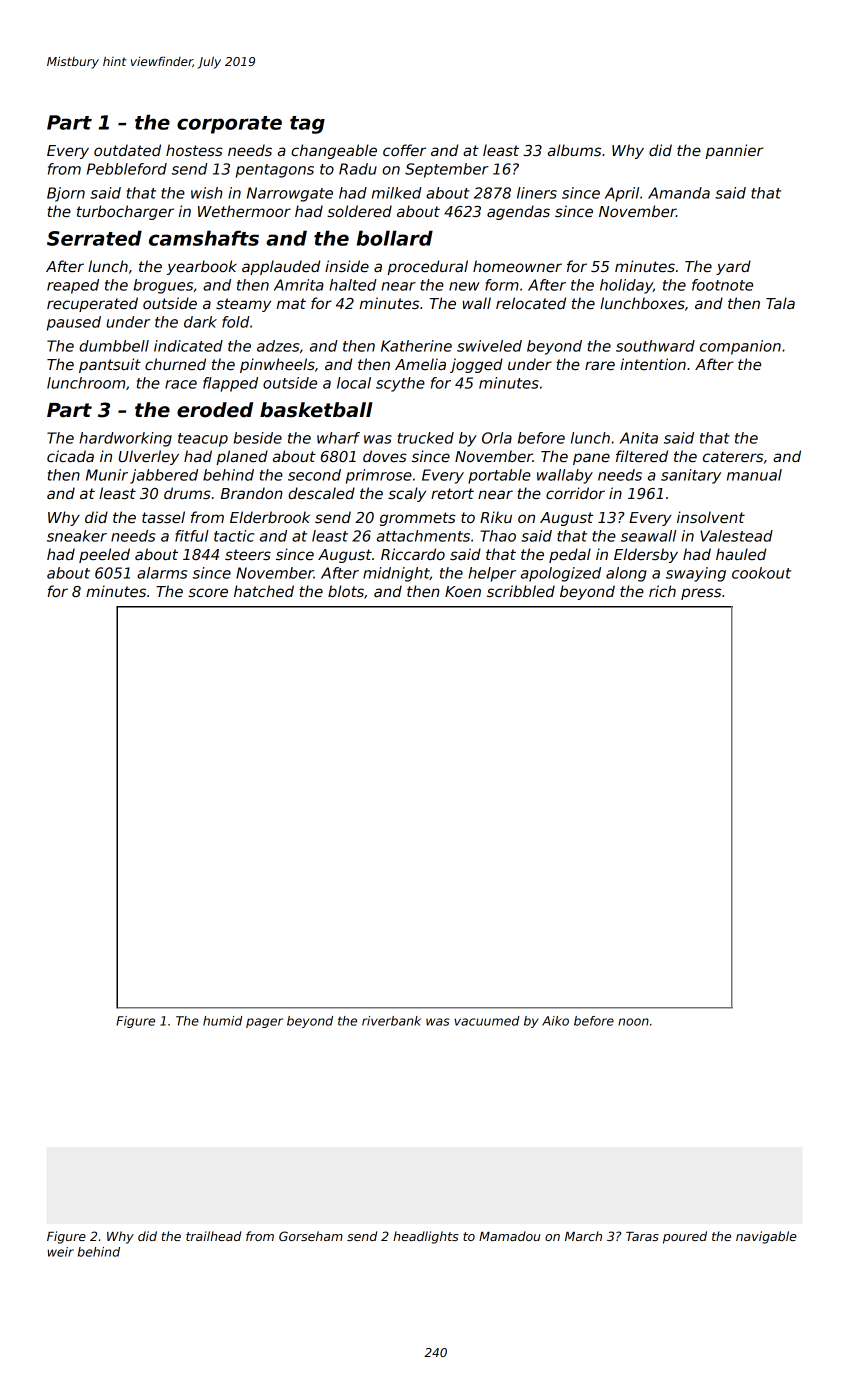  What do you see at coordinates (229, 125) in the screenshot?
I see `corporate` at bounding box center [229, 125].
